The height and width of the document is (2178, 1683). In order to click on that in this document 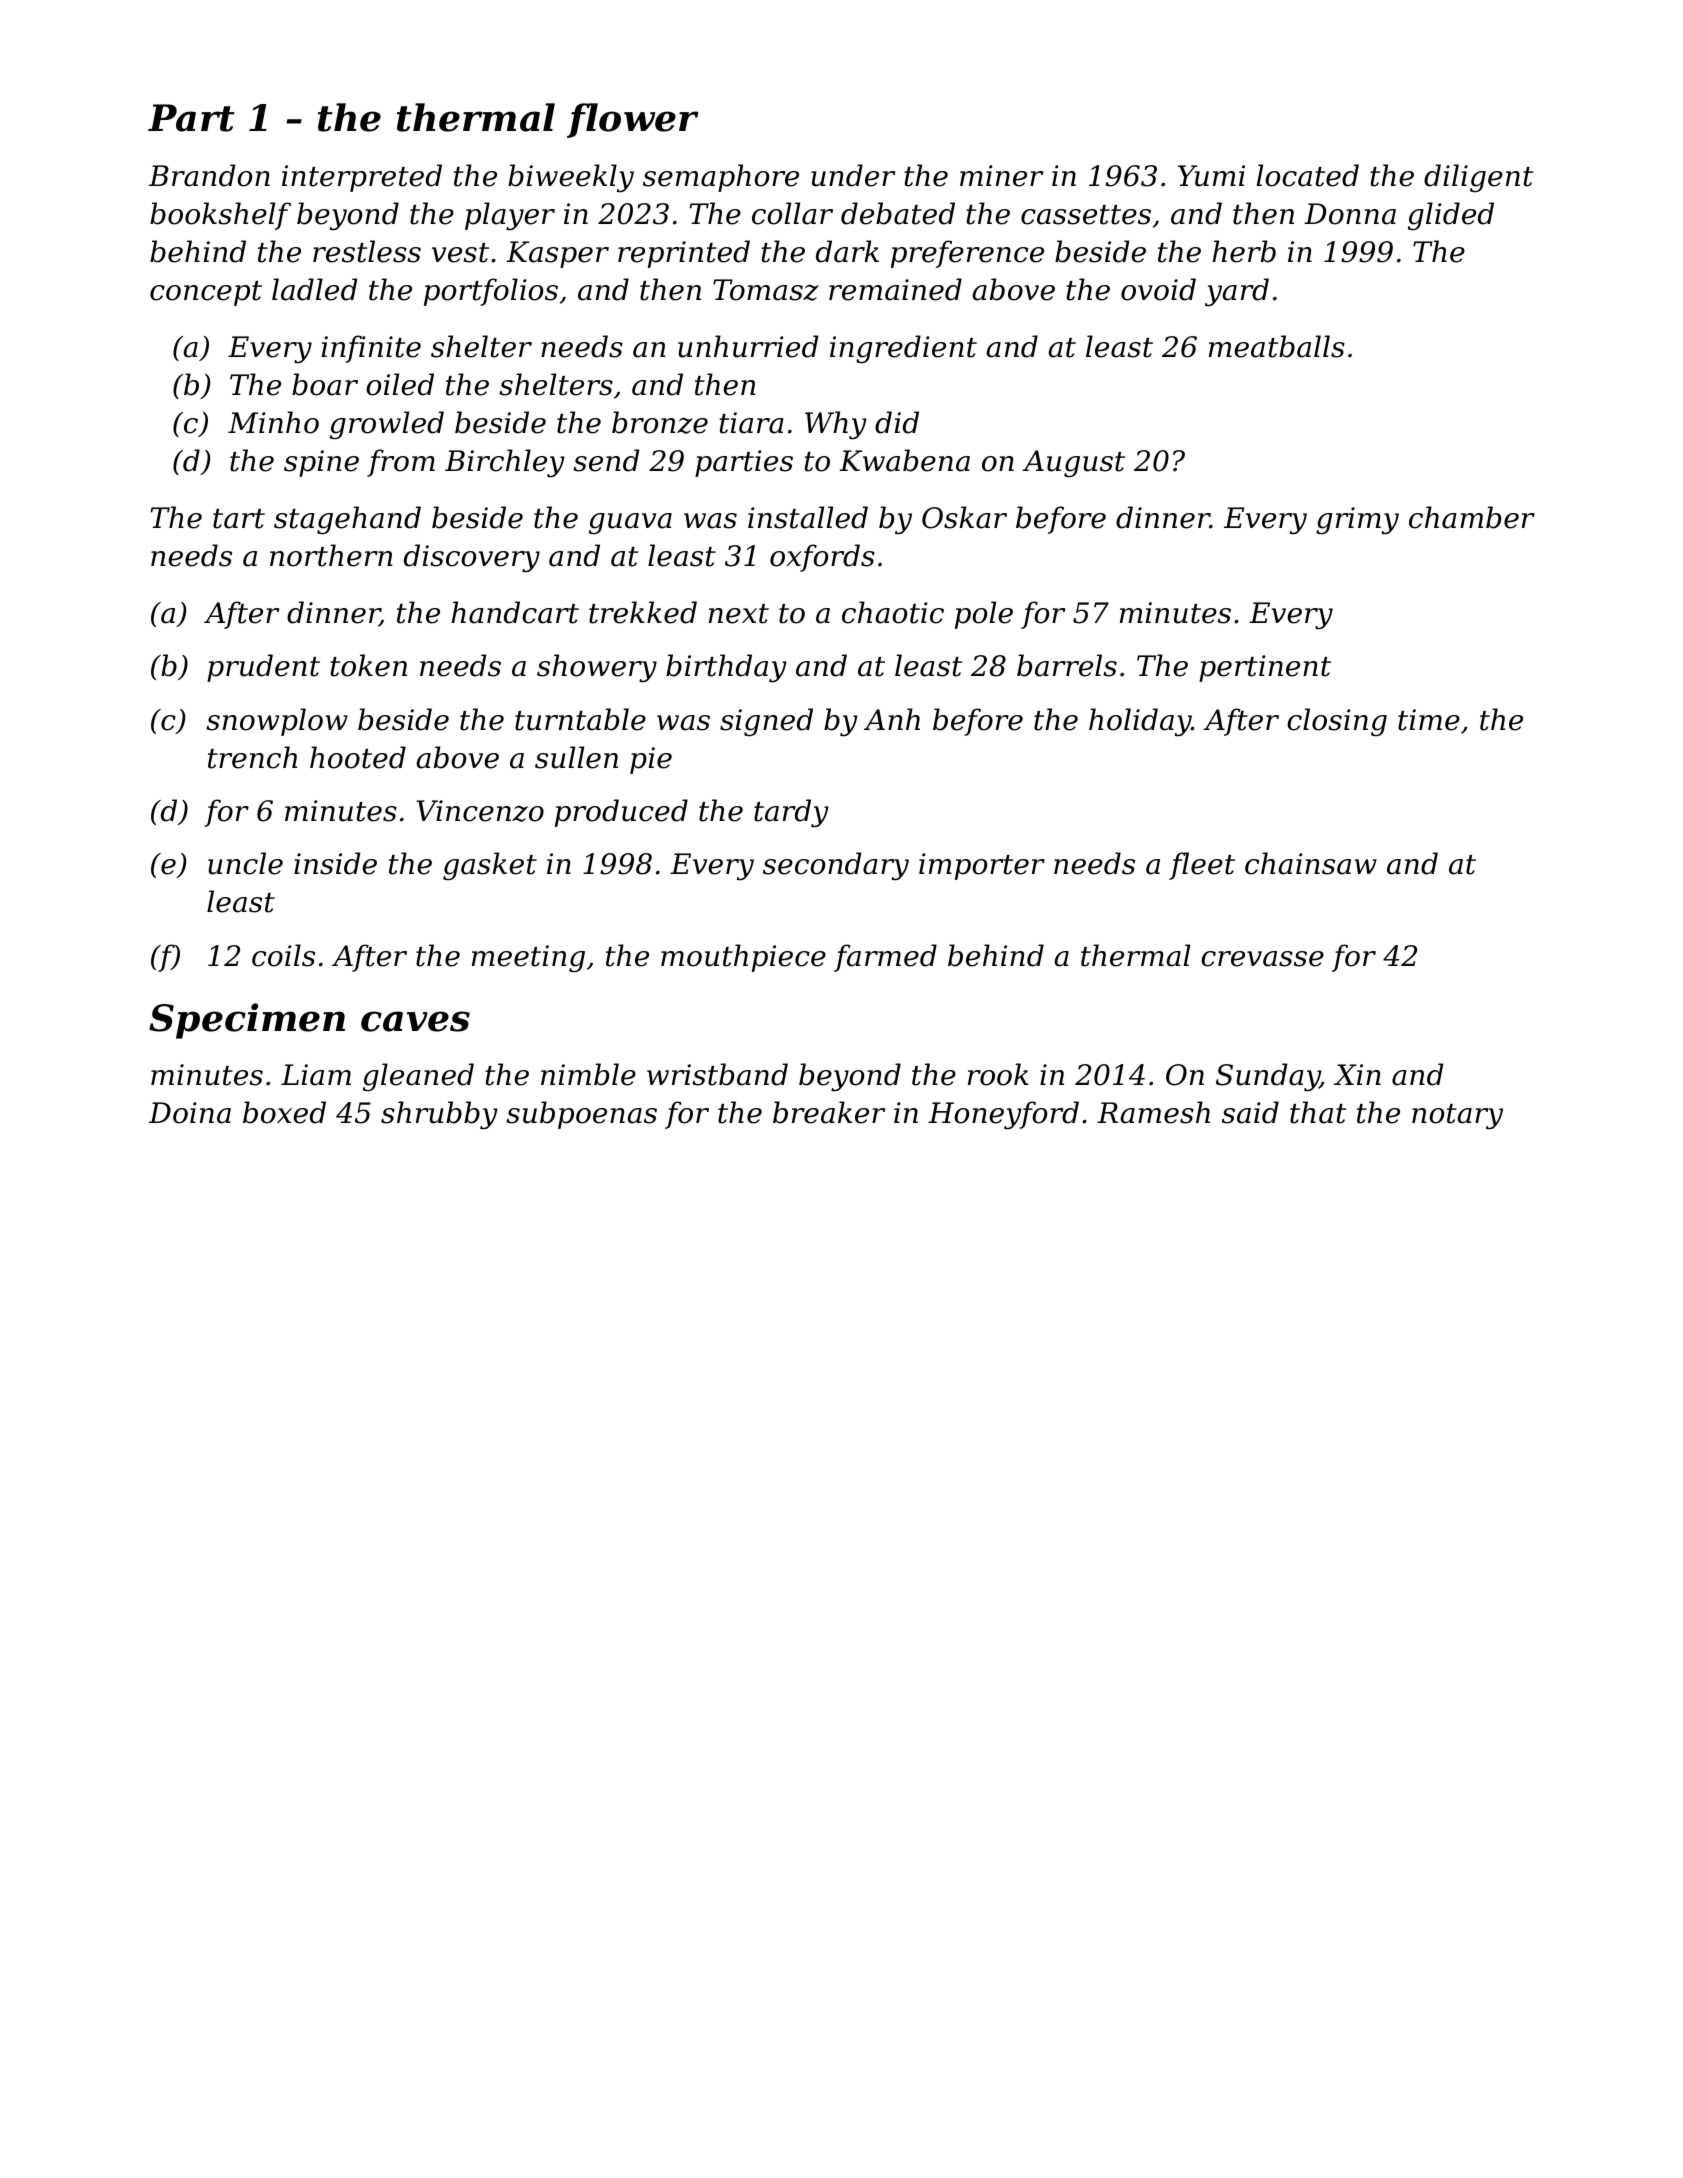, I will do `click(1318, 1112)`.
